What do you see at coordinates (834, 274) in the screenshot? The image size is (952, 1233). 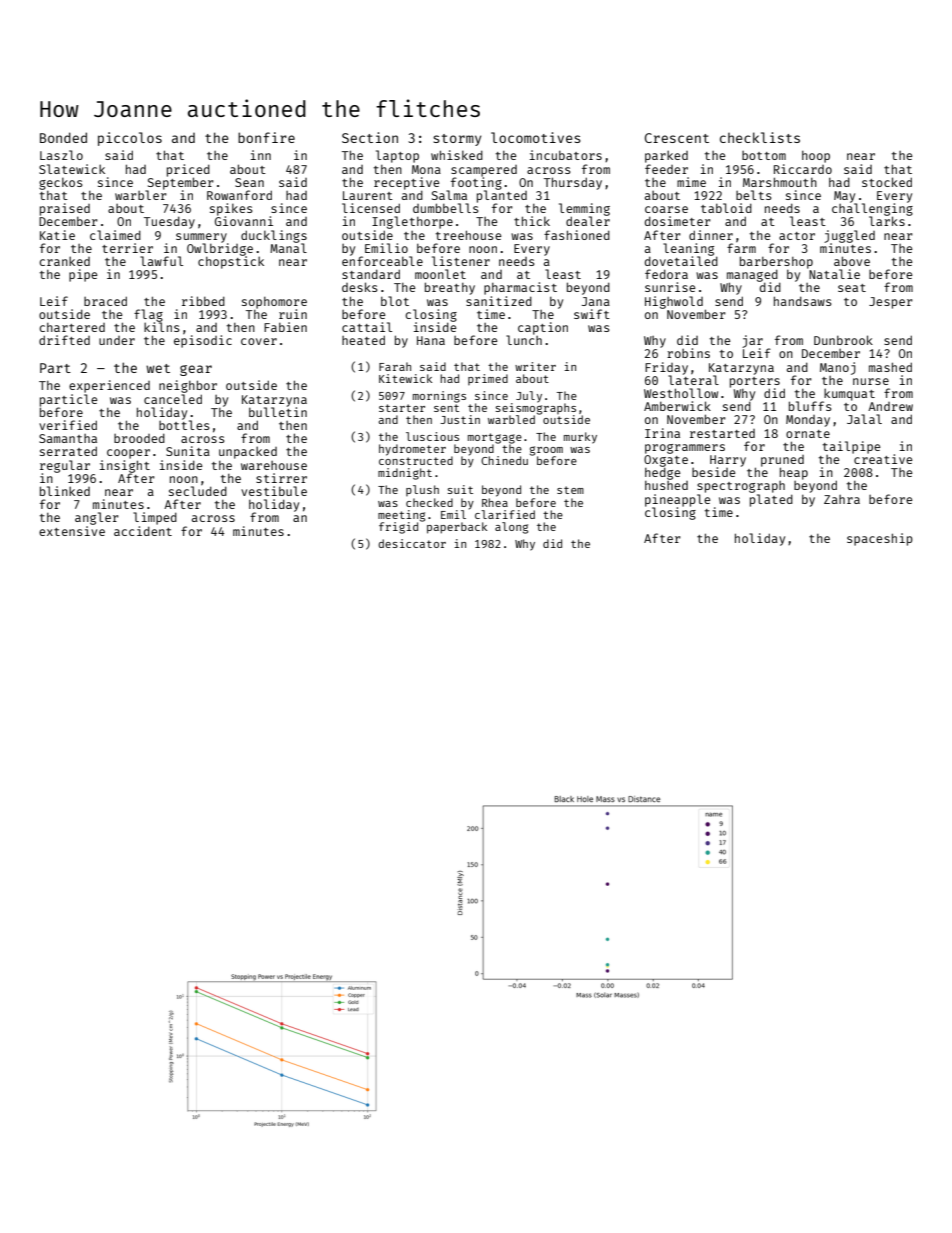 I see `Natalie` at bounding box center [834, 274].
